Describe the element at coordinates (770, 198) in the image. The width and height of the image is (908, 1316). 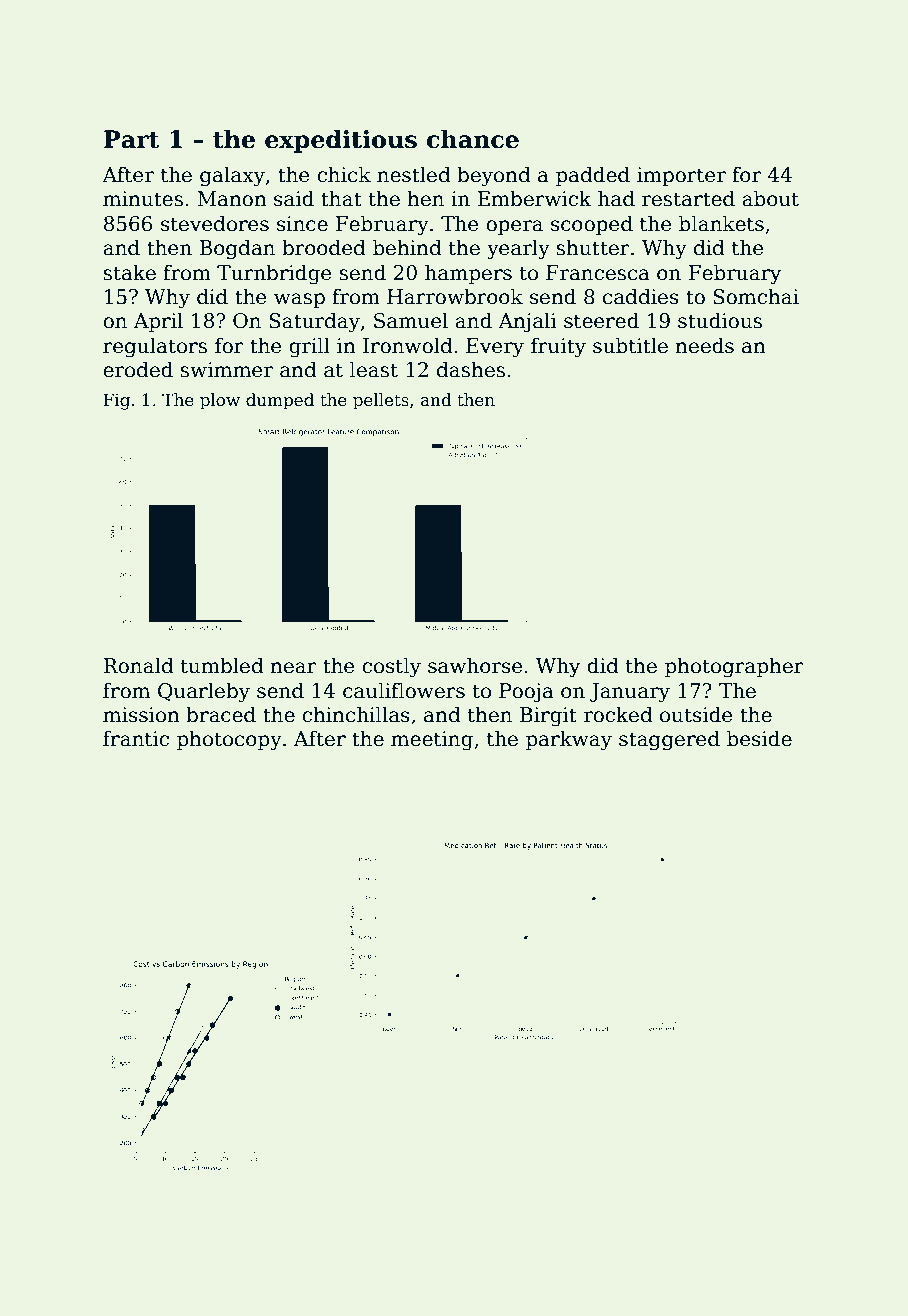
I see `about` at that location.
